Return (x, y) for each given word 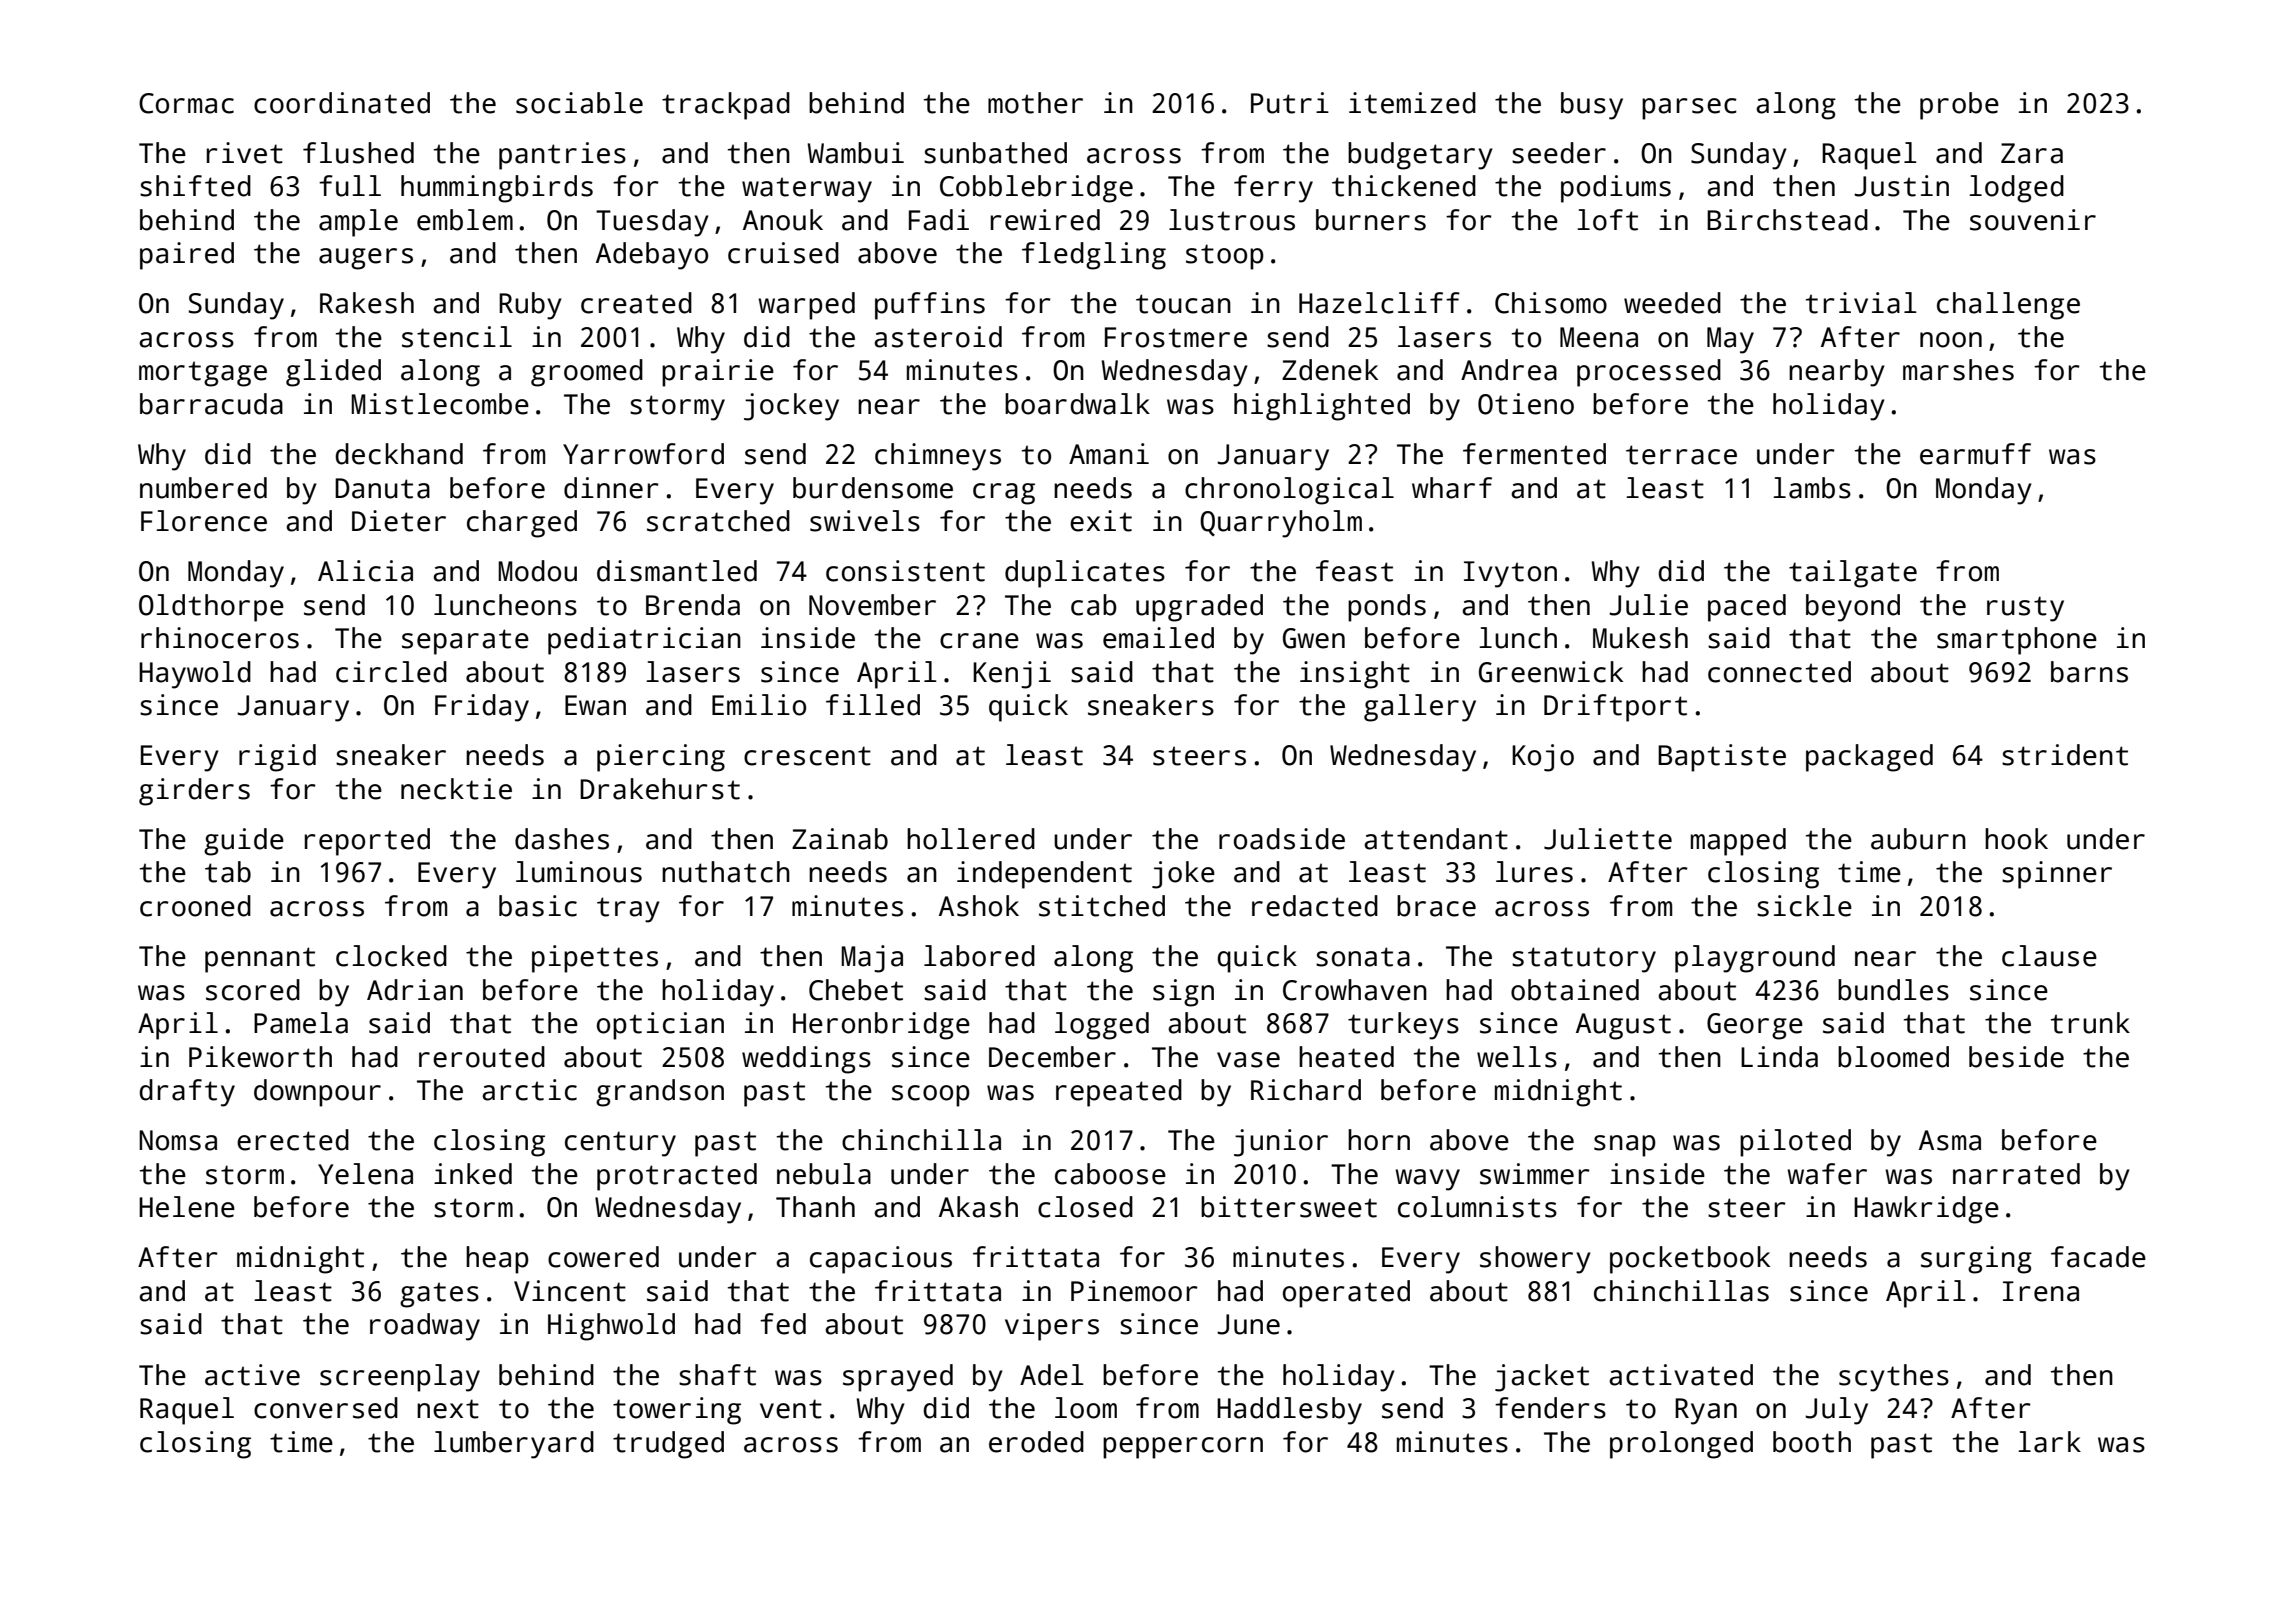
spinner (2057, 875)
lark (2049, 1442)
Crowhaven (1355, 990)
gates (439, 1295)
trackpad (726, 106)
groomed (587, 373)
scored (253, 990)
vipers (1052, 1327)
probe (1959, 106)
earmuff (1975, 454)
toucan (1183, 304)
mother (1035, 103)
